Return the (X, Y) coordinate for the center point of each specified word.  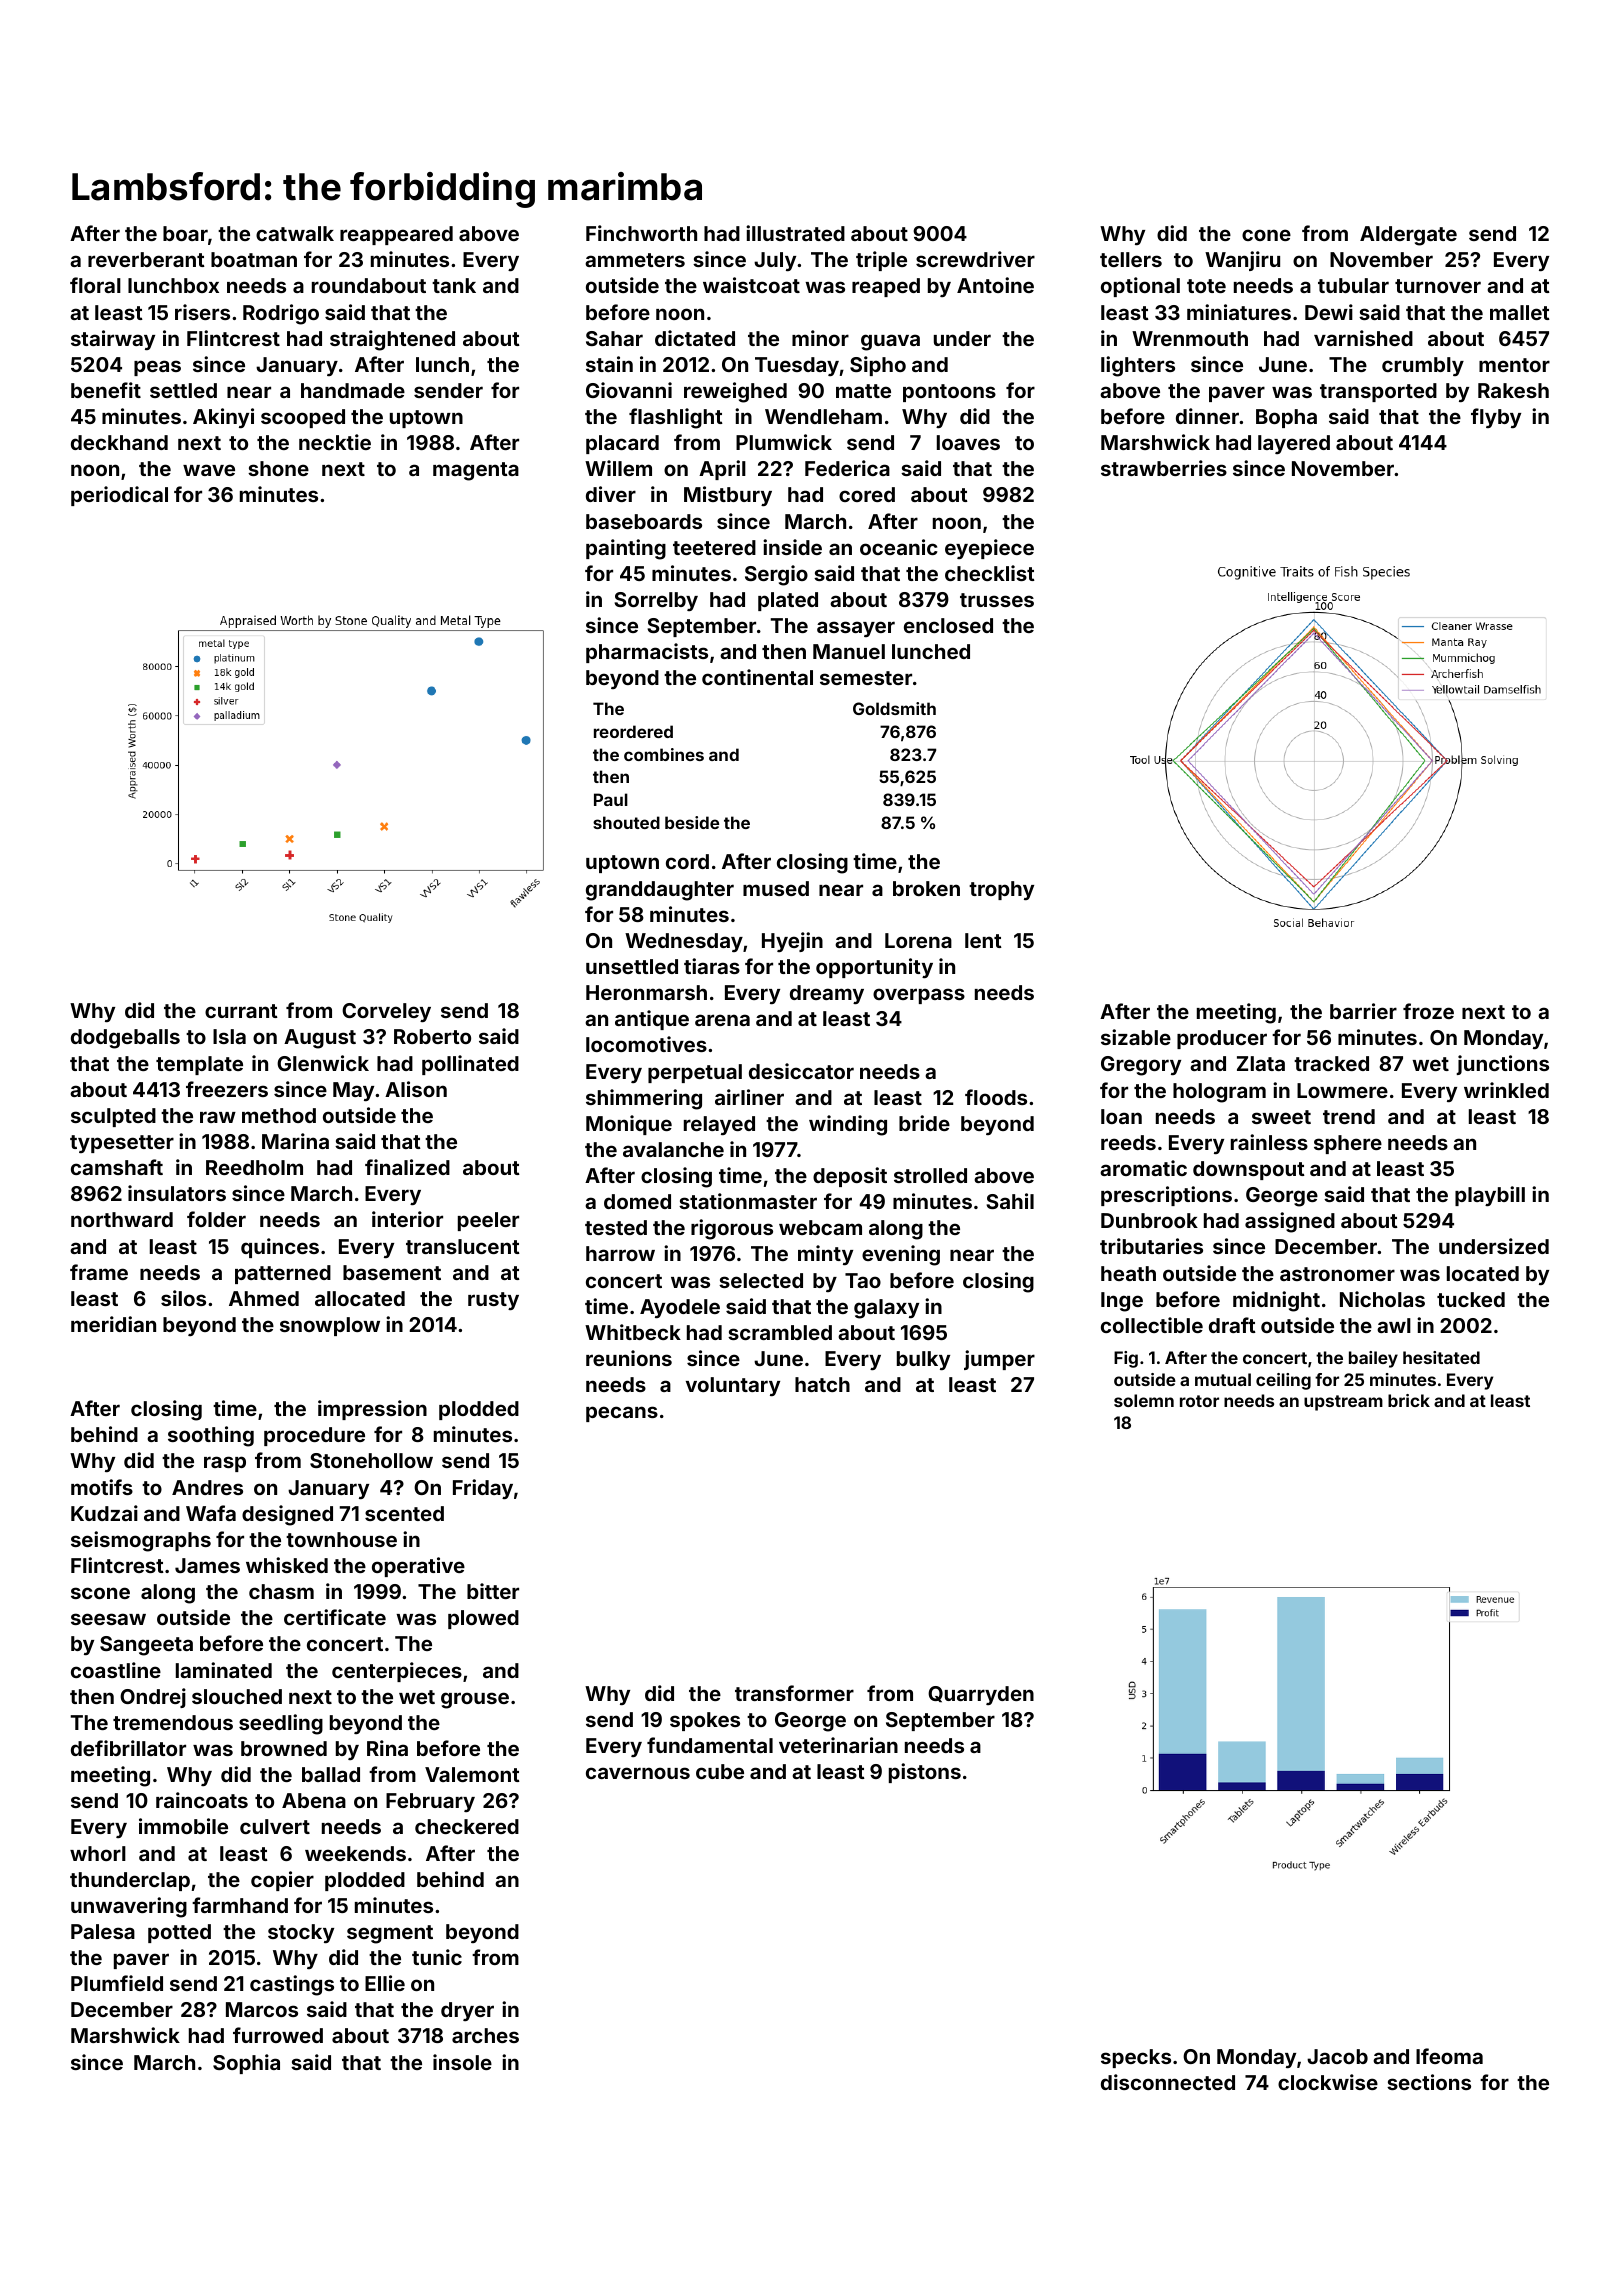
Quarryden (981, 1695)
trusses (997, 600)
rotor (1199, 1401)
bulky (923, 1360)
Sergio (776, 575)
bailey (1373, 1359)
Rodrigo (281, 314)
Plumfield (117, 1983)
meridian (113, 1324)
